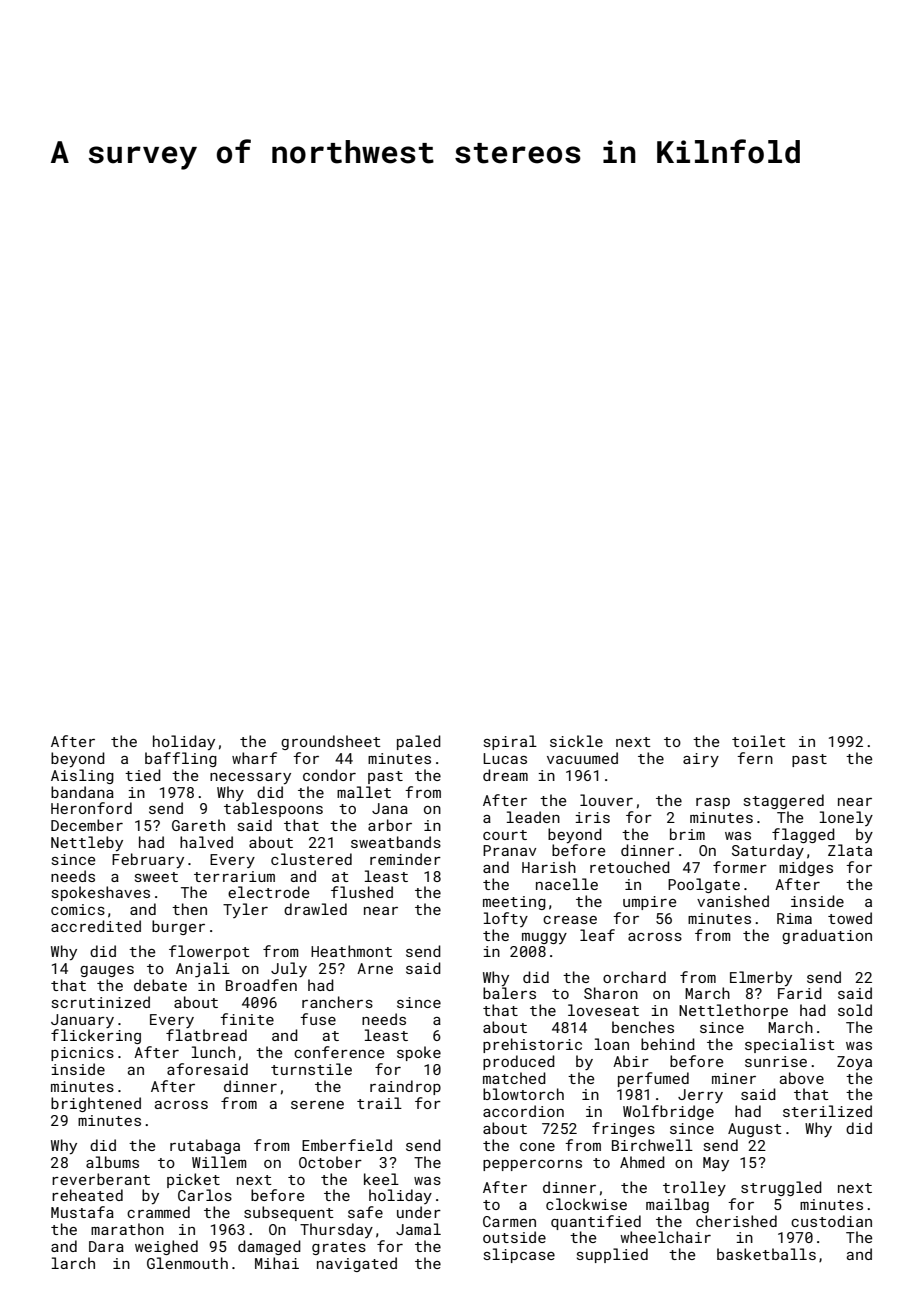 The image size is (924, 1314). Describe the element at coordinates (734, 1078) in the screenshot. I see `miner` at that location.
